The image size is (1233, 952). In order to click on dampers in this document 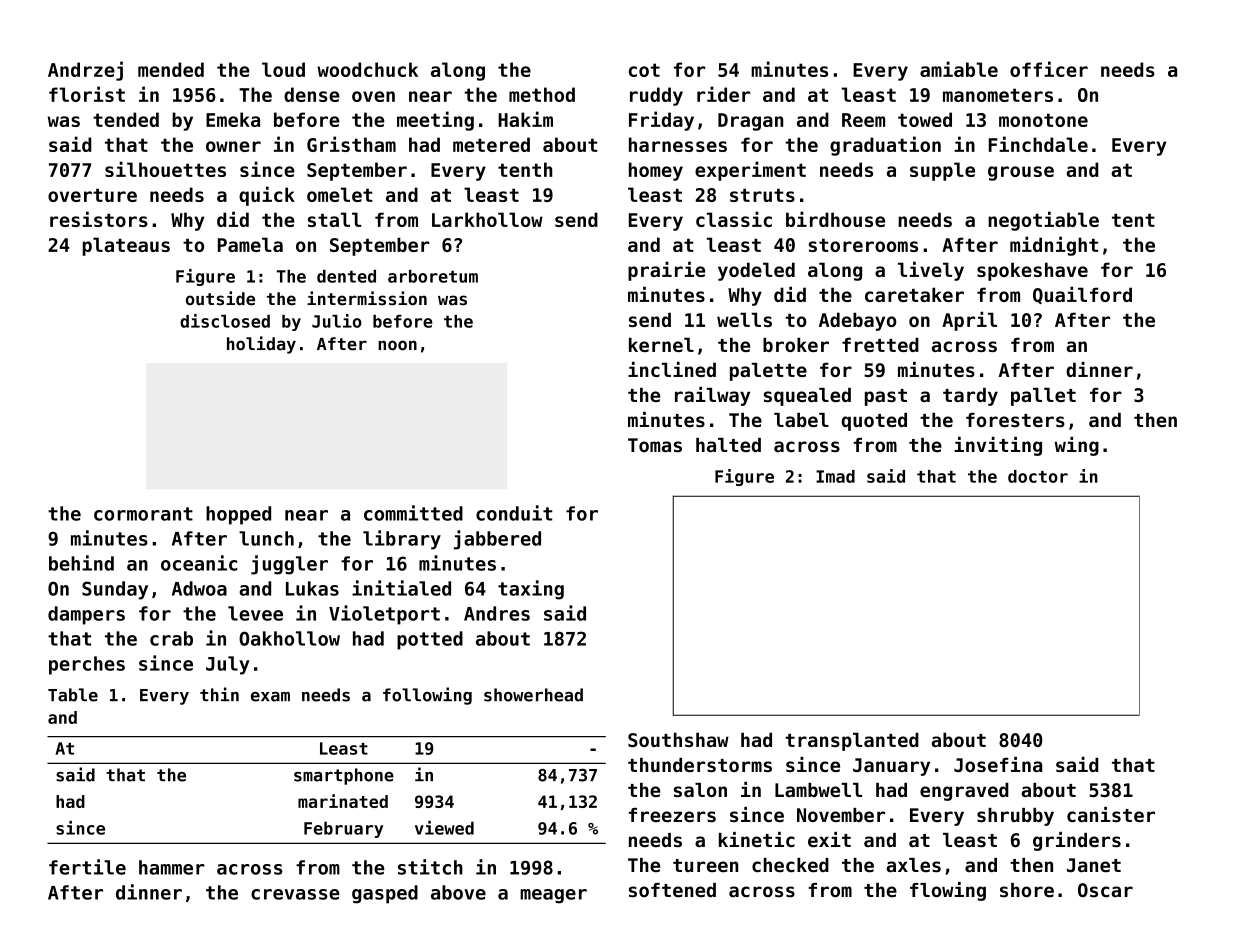, I will do `click(86, 615)`.
